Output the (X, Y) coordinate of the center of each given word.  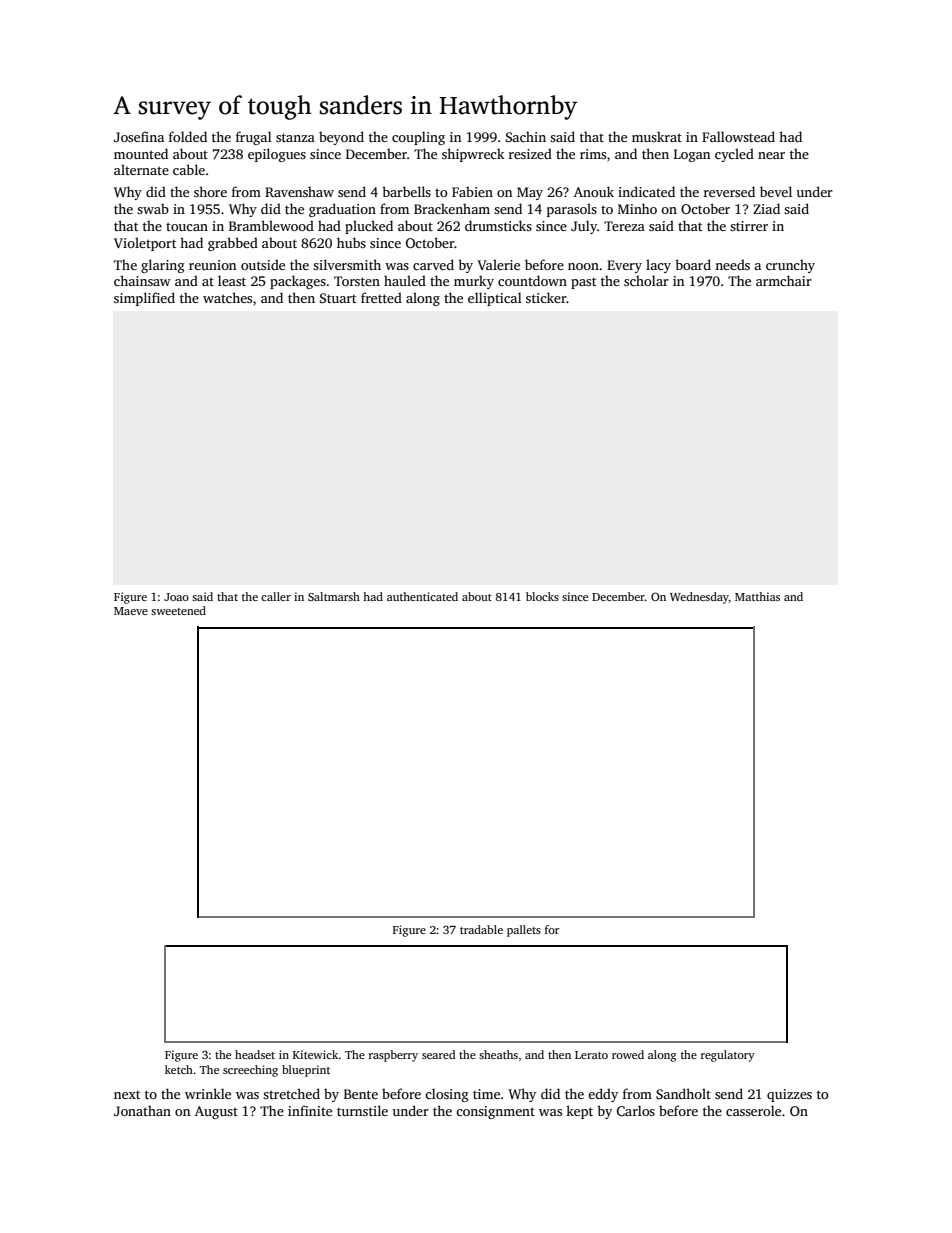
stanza (295, 137)
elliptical (495, 299)
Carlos (636, 1110)
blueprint (306, 1071)
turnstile (362, 1110)
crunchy (790, 266)
